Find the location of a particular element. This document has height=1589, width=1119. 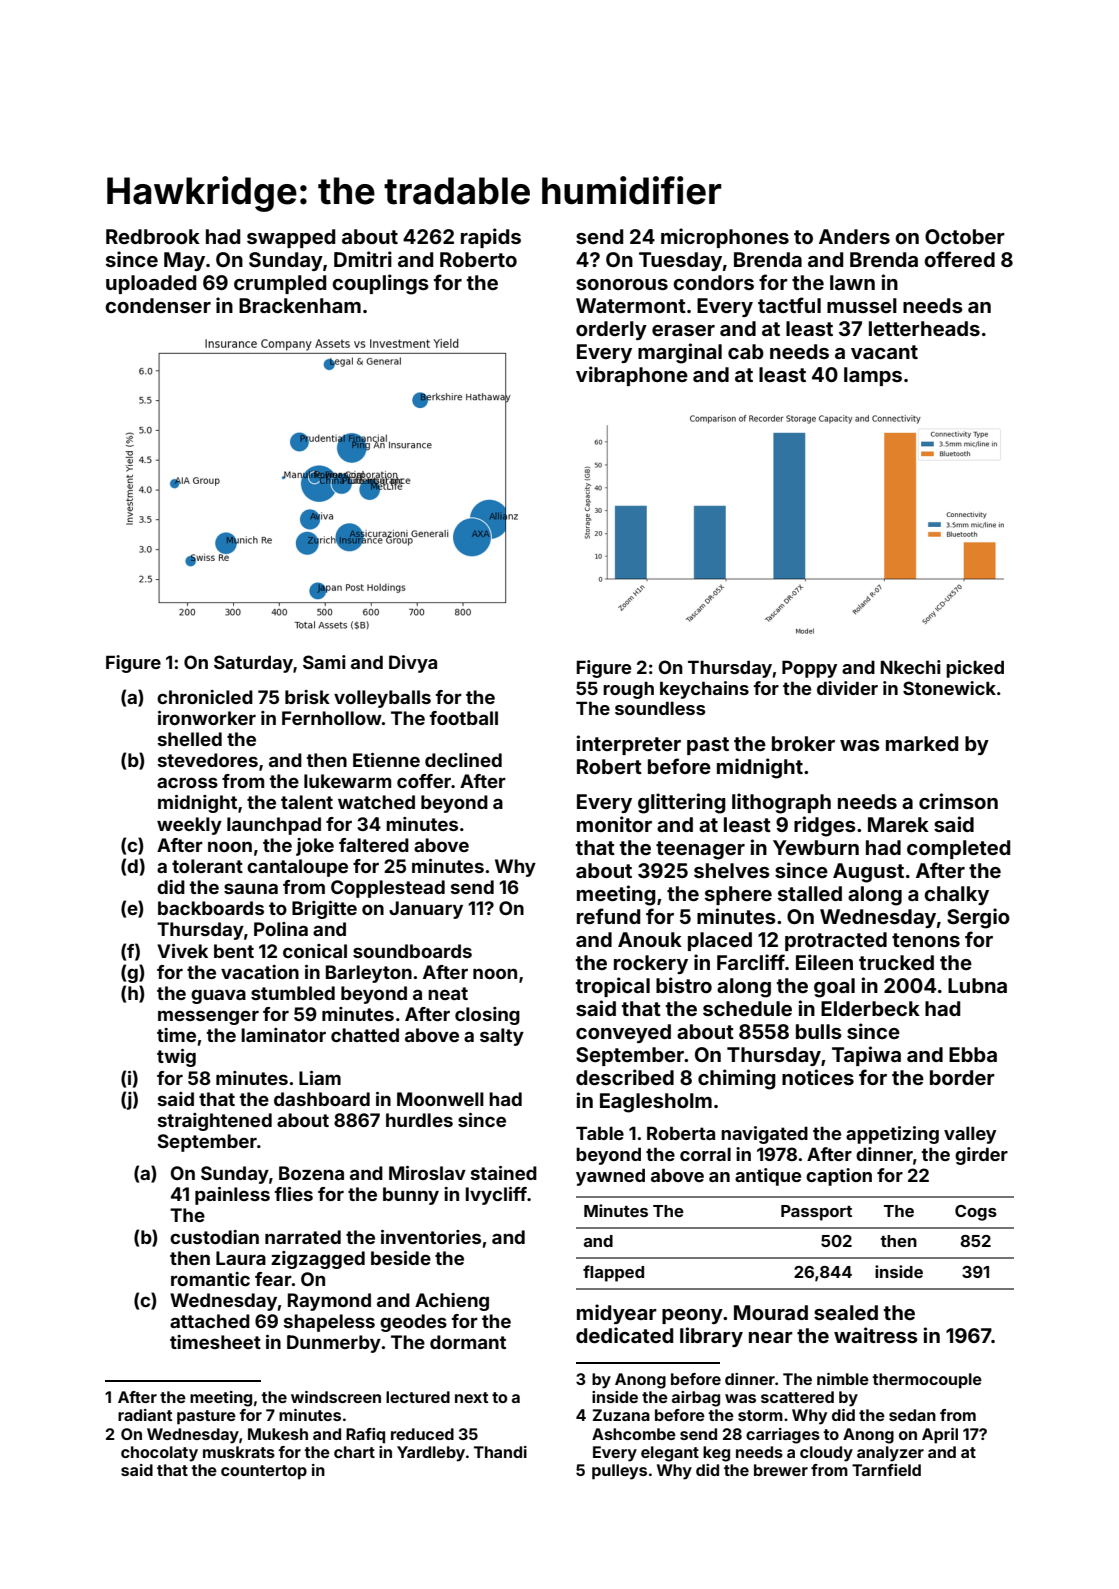

rapids is located at coordinates (491, 238).
